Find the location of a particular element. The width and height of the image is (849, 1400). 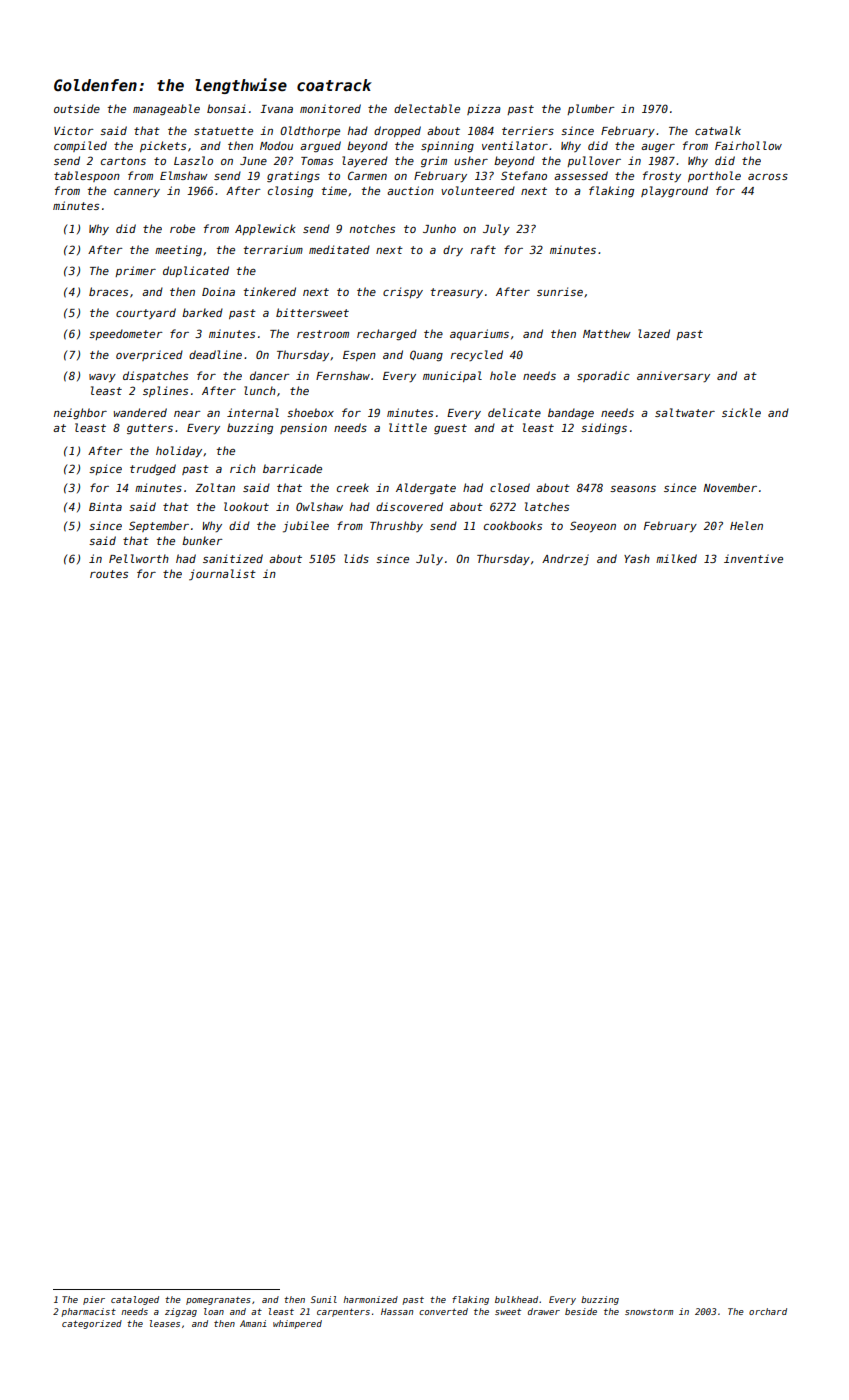

cartons is located at coordinates (123, 161).
